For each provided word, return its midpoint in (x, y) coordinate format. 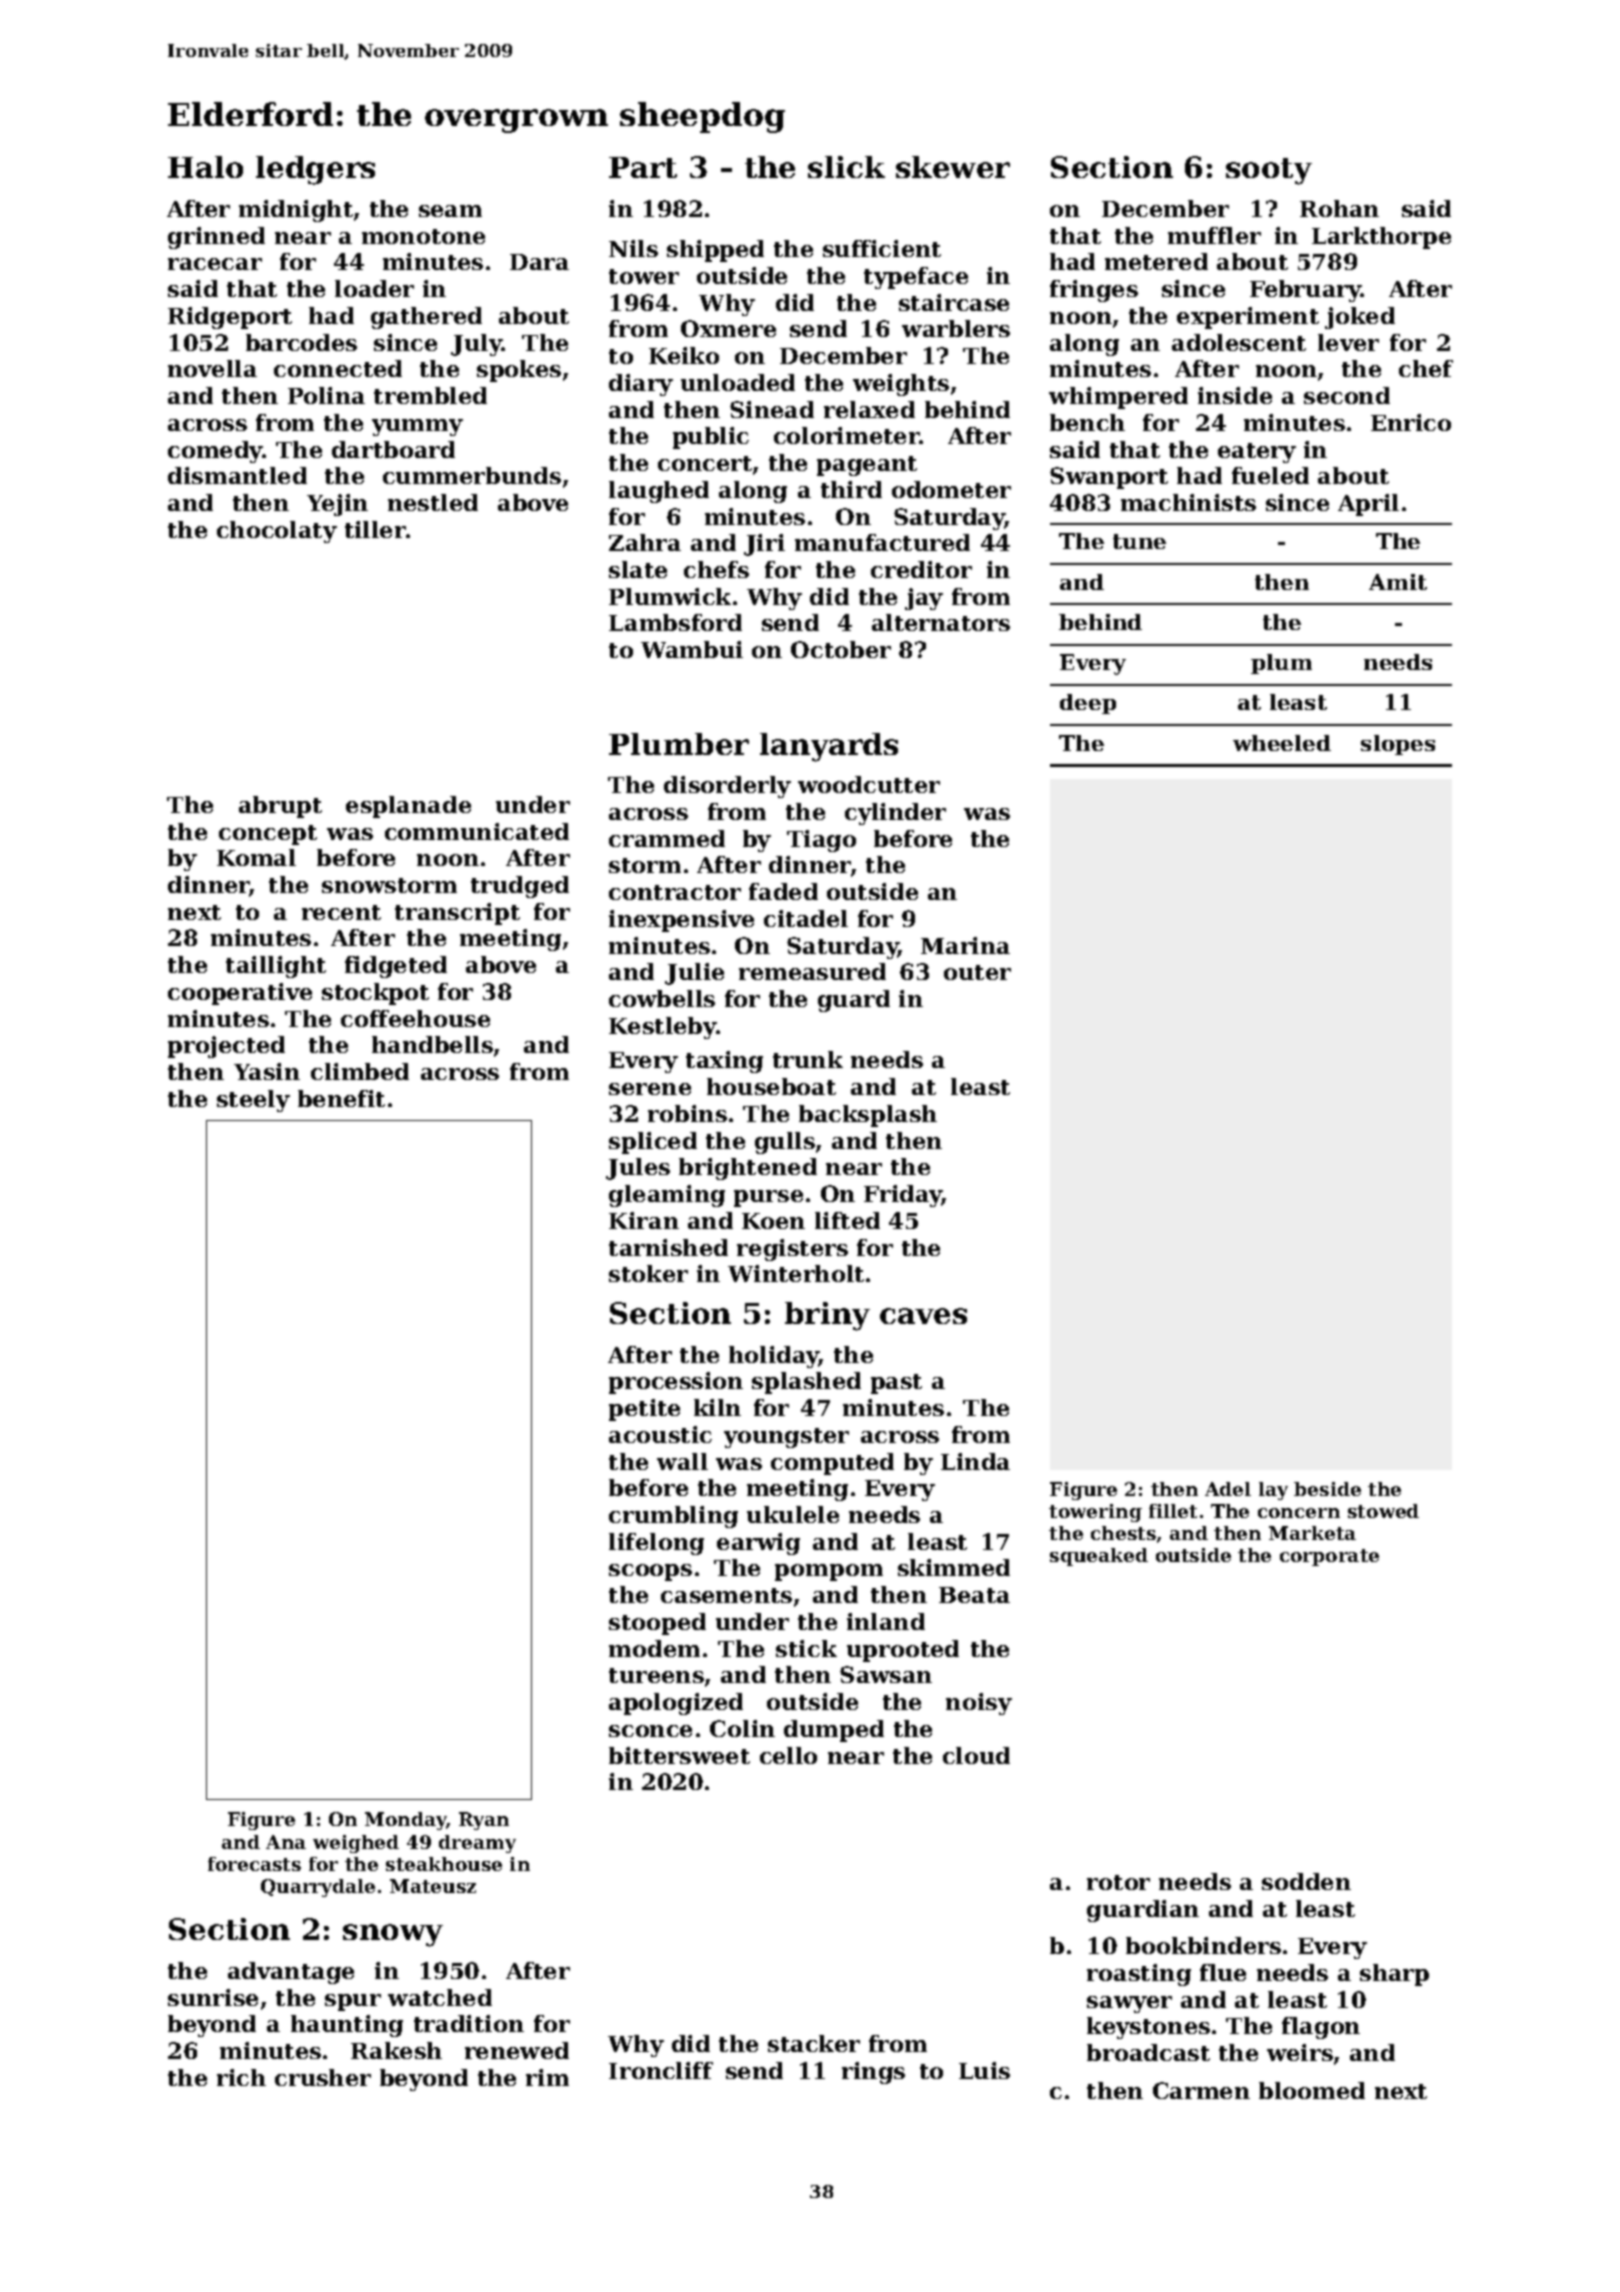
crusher (323, 2077)
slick (846, 167)
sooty (1269, 171)
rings (873, 2073)
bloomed (1312, 2090)
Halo (205, 167)
